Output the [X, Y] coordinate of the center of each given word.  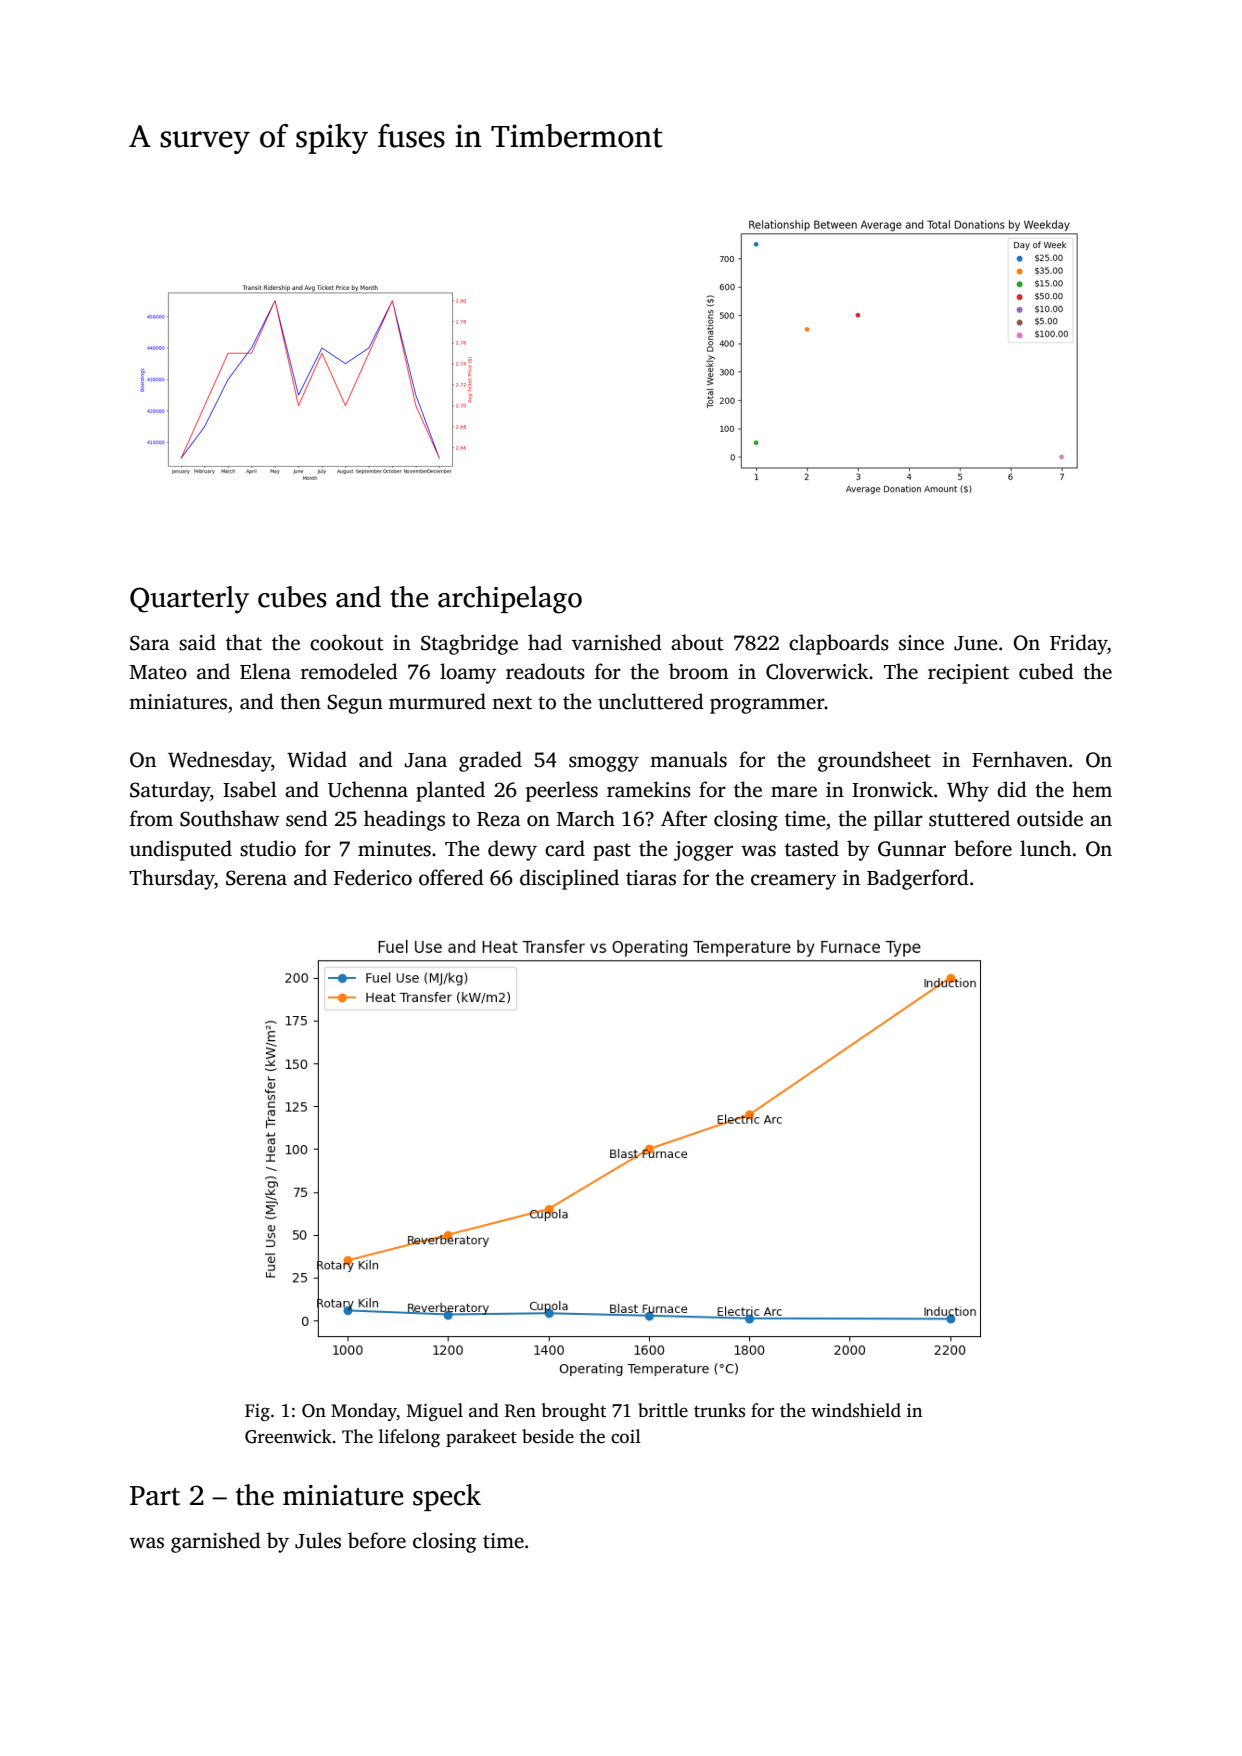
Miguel [435, 1412]
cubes [292, 597]
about [697, 642]
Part [155, 1496]
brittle [663, 1410]
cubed [1046, 671]
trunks [719, 1410]
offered [451, 877]
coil [626, 1436]
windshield [856, 1410]
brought [574, 1412]
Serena [256, 878]
